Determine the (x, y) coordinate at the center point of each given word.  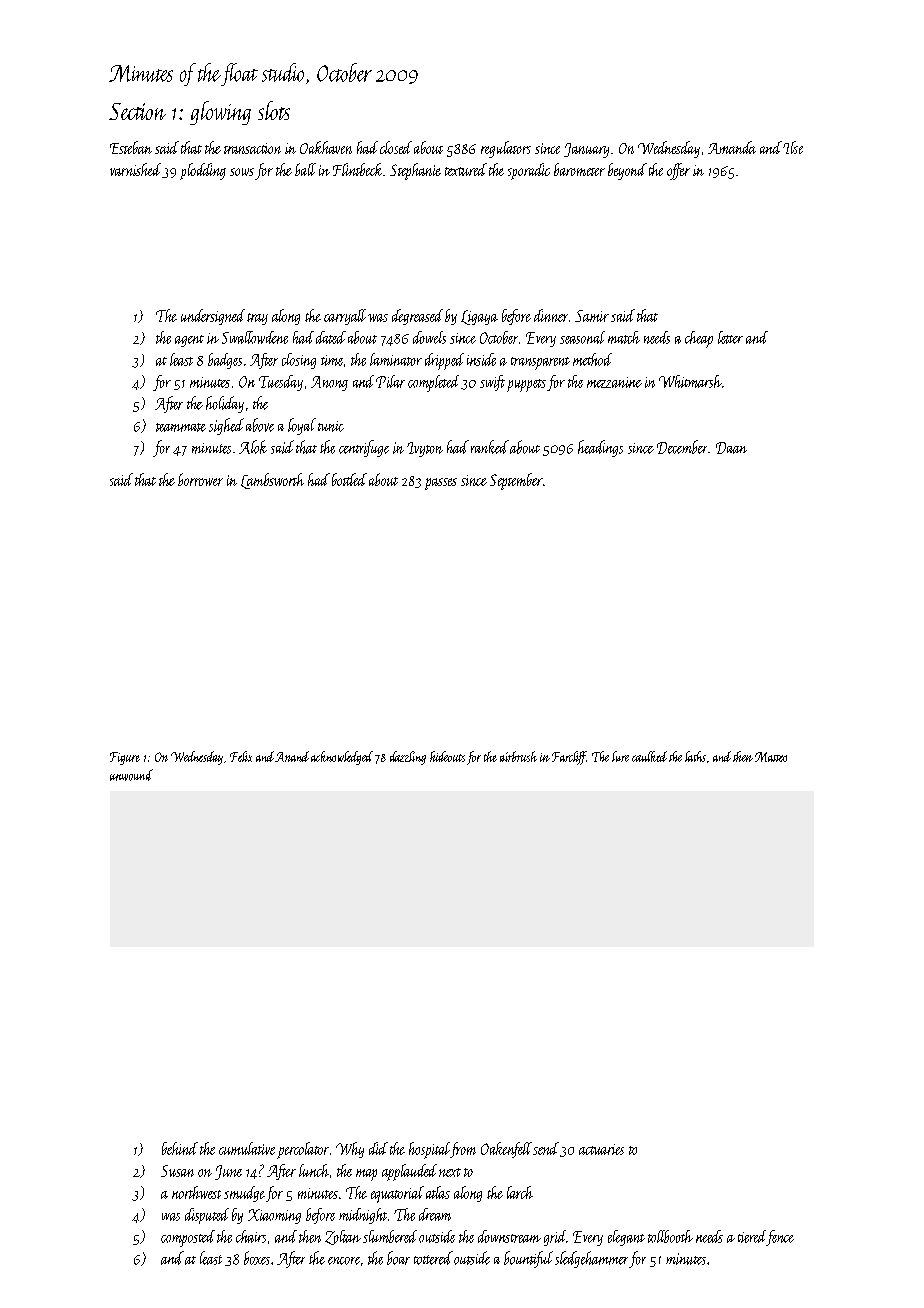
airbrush (518, 756)
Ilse (793, 147)
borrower (200, 479)
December (682, 447)
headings (600, 448)
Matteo (771, 757)
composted (188, 1238)
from (463, 1150)
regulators (506, 149)
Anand (292, 756)
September (516, 481)
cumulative (247, 1148)
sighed (226, 426)
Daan (731, 448)
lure (620, 756)
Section (137, 111)
